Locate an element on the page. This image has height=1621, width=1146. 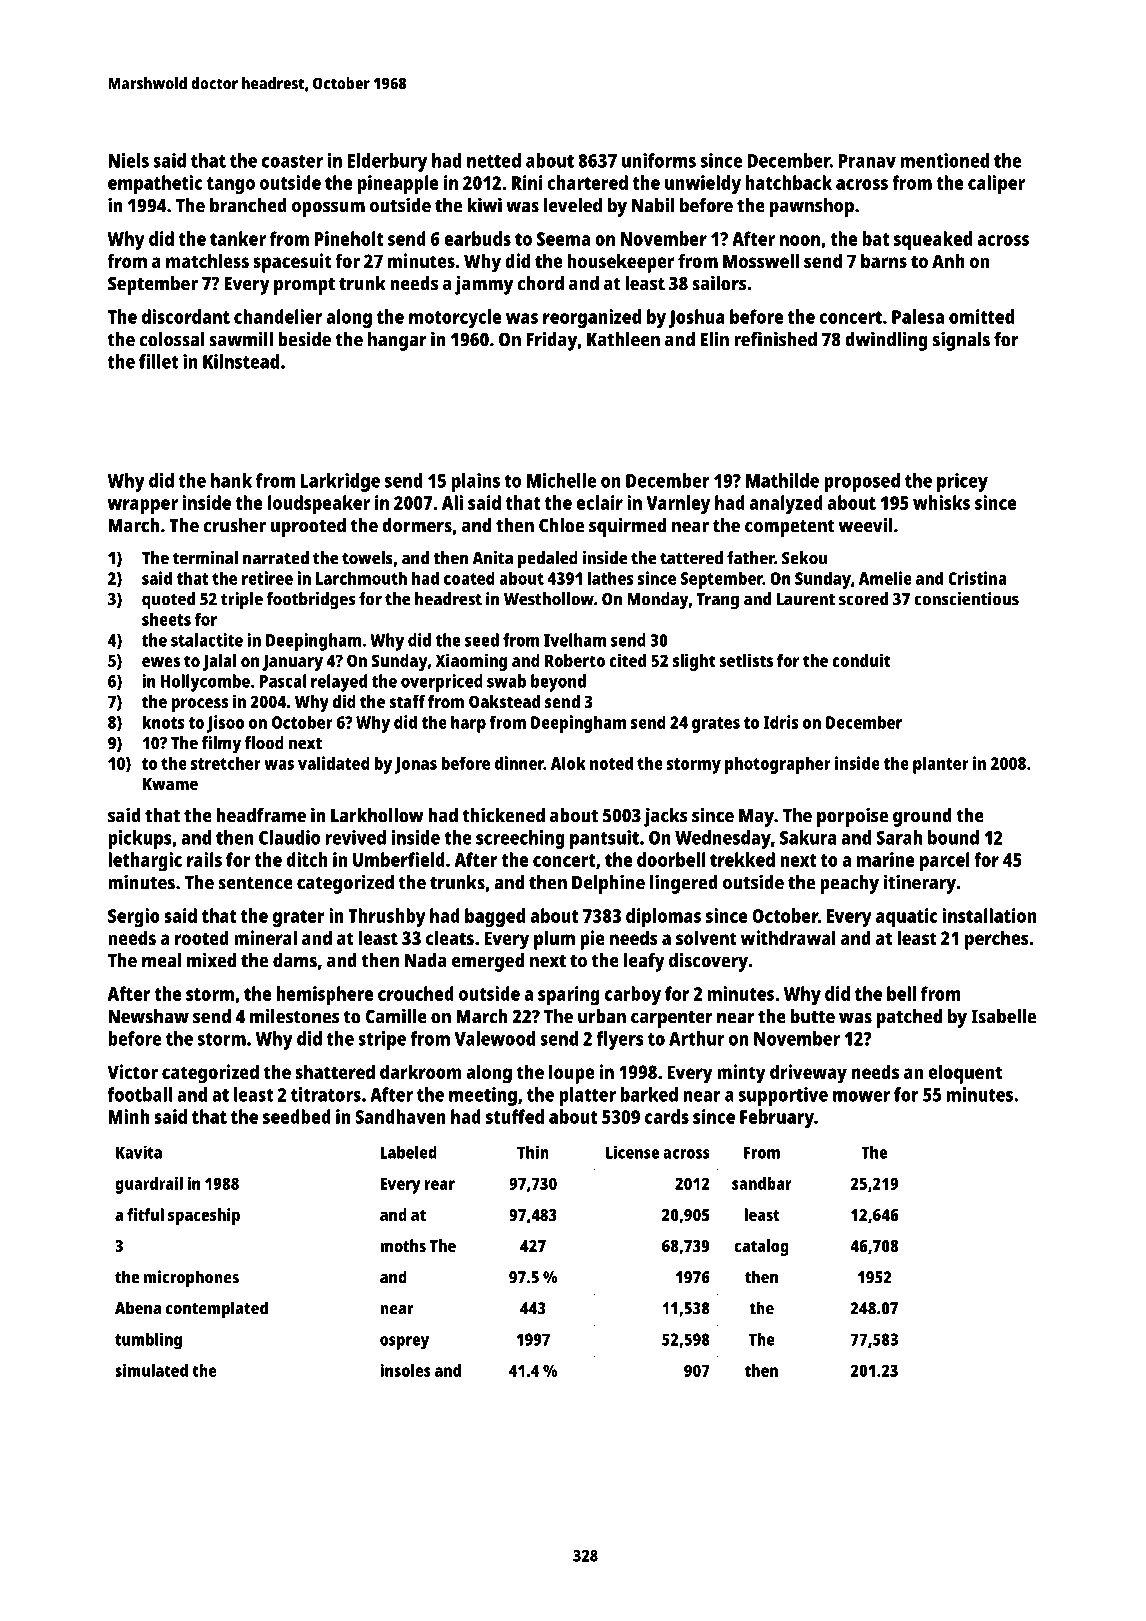
mentioned is located at coordinates (945, 160).
